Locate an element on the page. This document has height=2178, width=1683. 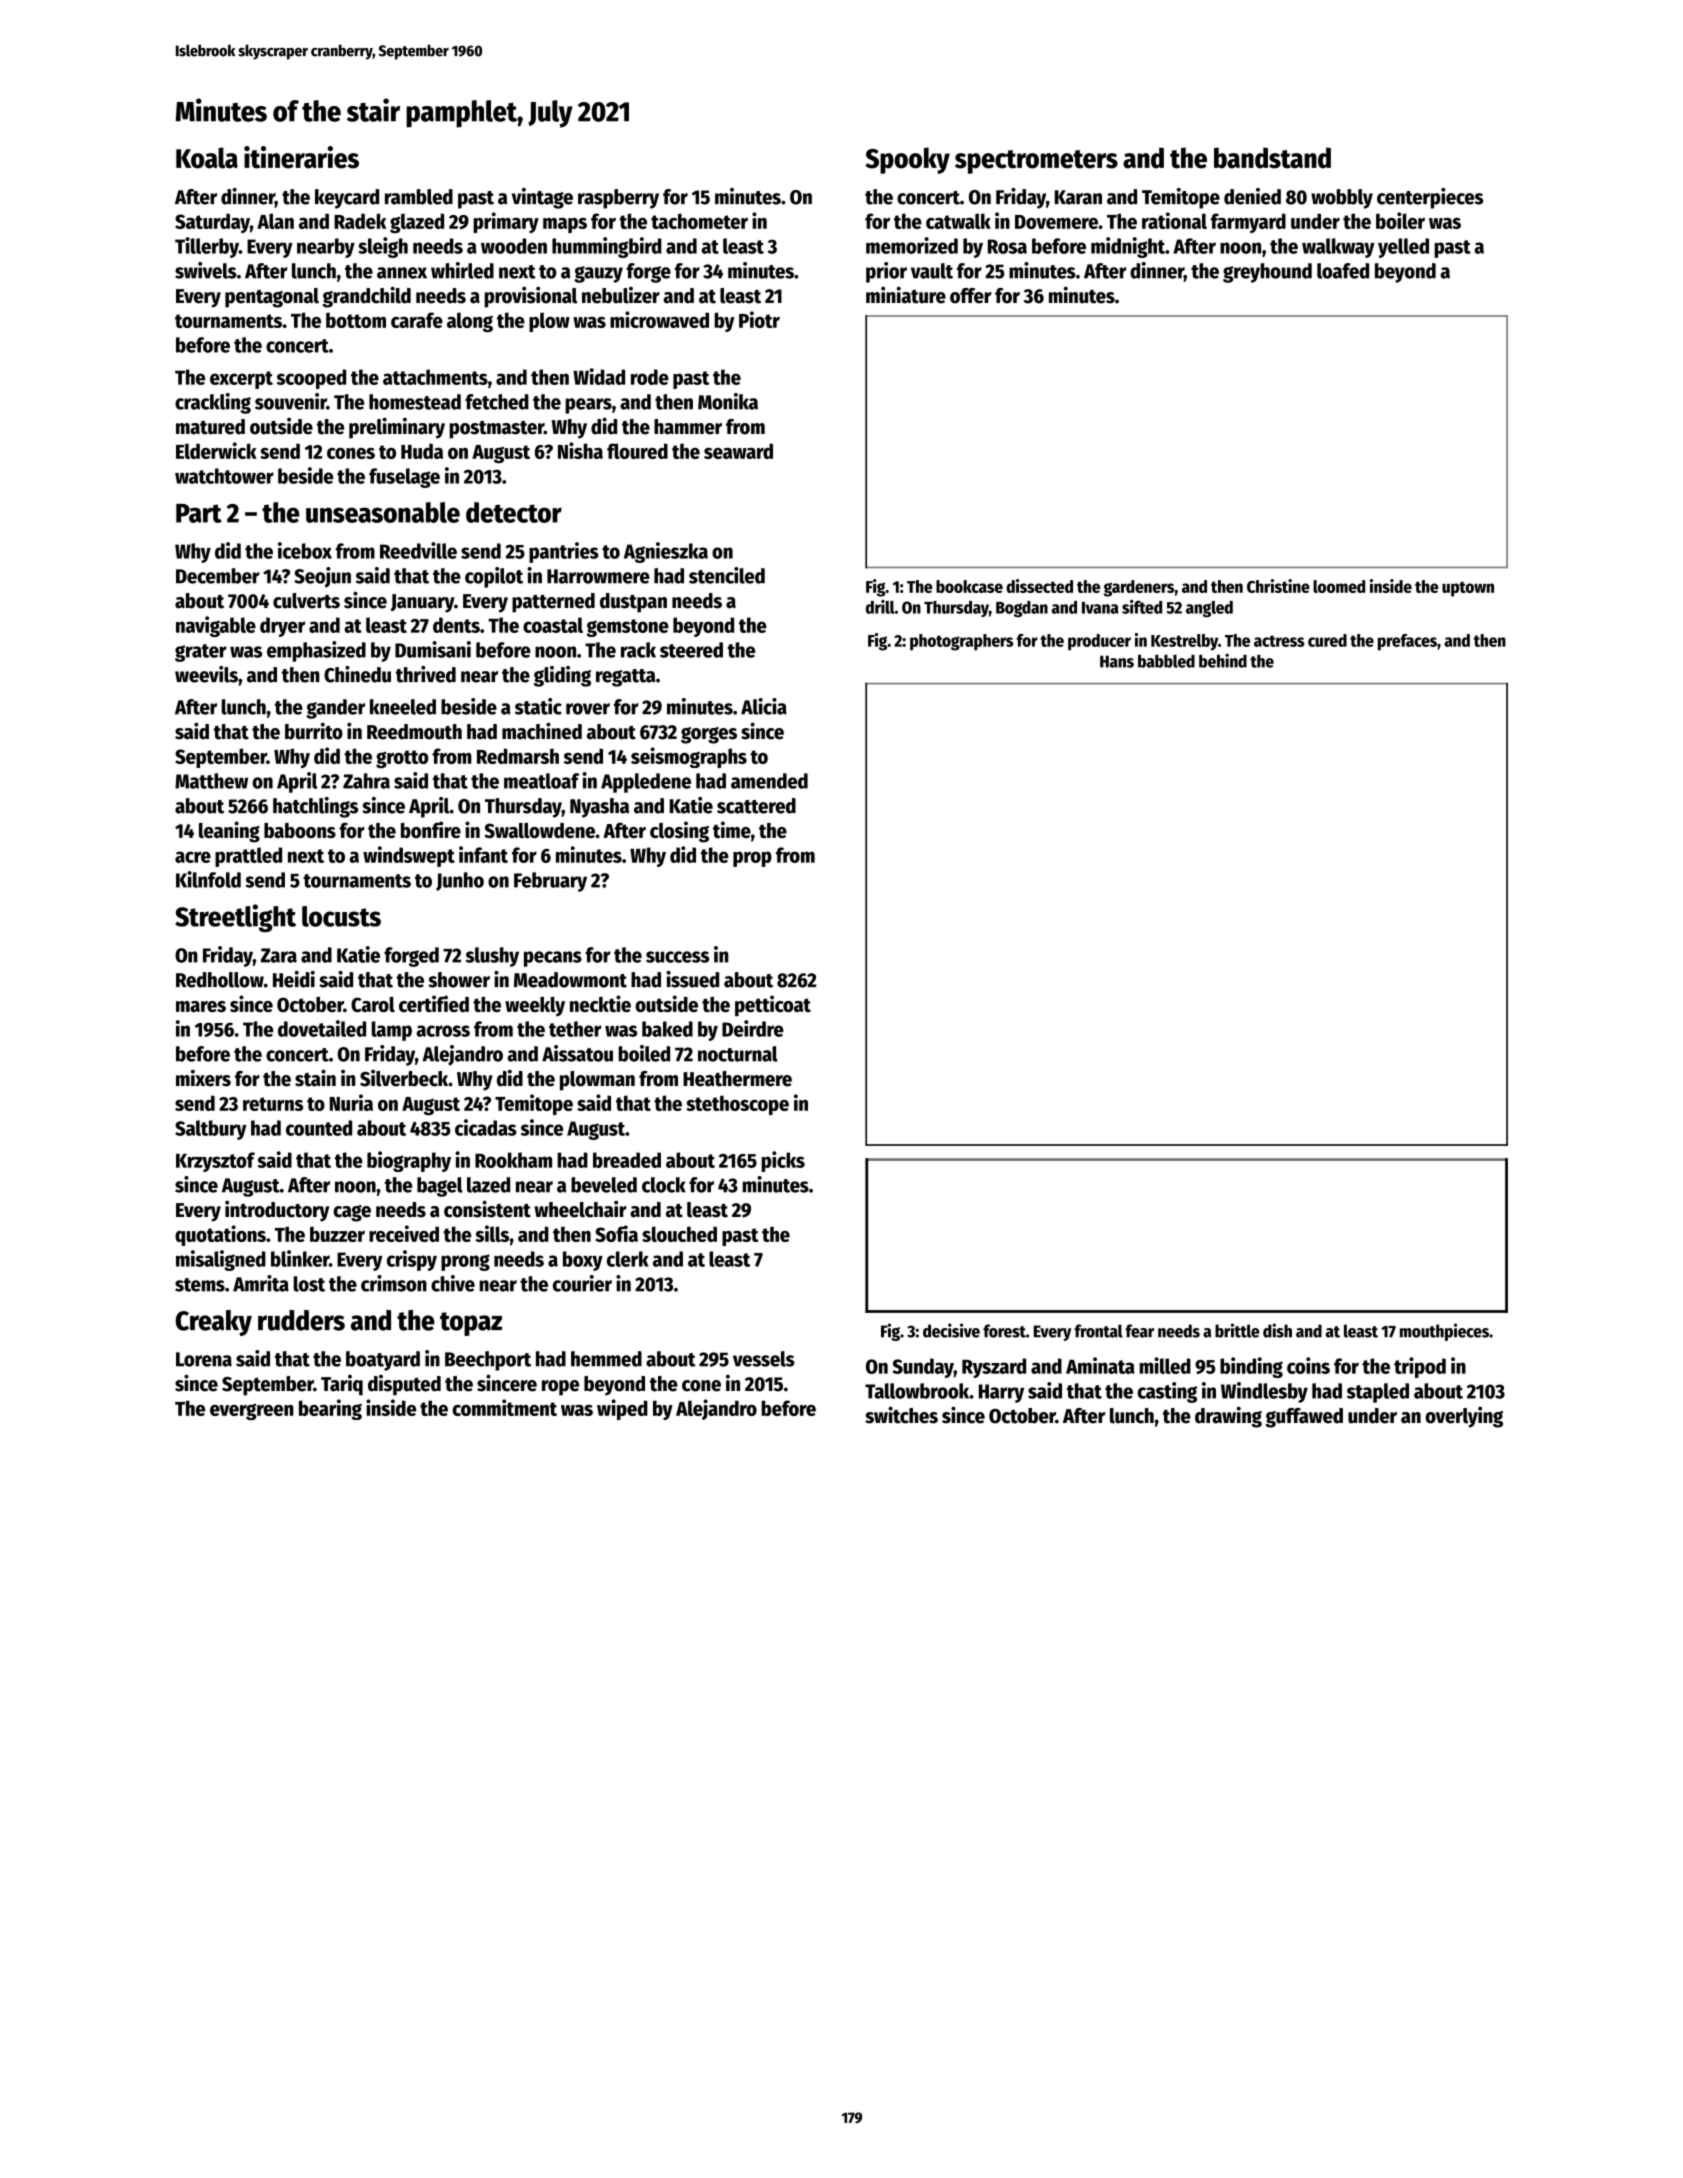
behind is located at coordinates (1223, 660).
